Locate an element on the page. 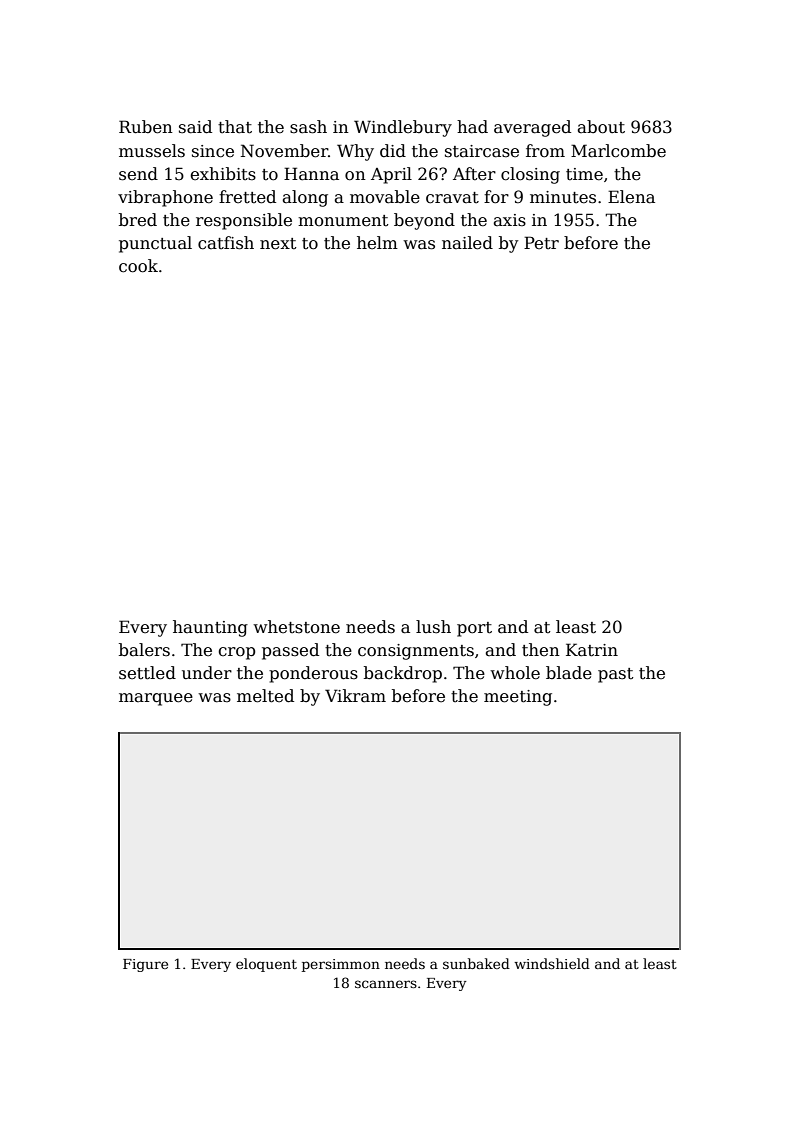 The width and height of the page is (799, 1133). meeting is located at coordinates (518, 698).
